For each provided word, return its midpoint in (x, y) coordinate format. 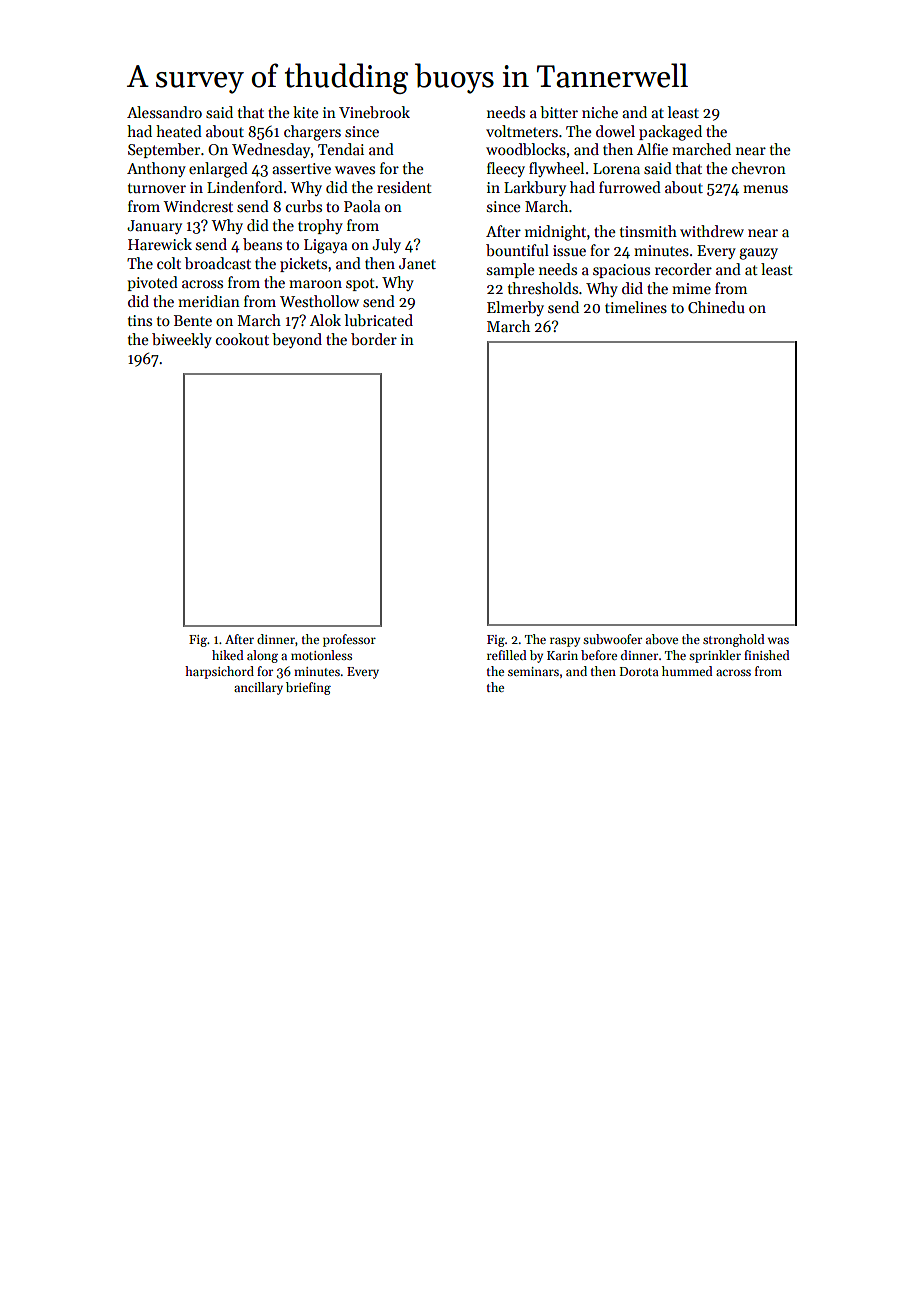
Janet (417, 263)
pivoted (153, 283)
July (386, 245)
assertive (301, 168)
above (662, 639)
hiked (228, 655)
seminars (533, 671)
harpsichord (219, 672)
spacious (621, 271)
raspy (565, 642)
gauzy (758, 254)
